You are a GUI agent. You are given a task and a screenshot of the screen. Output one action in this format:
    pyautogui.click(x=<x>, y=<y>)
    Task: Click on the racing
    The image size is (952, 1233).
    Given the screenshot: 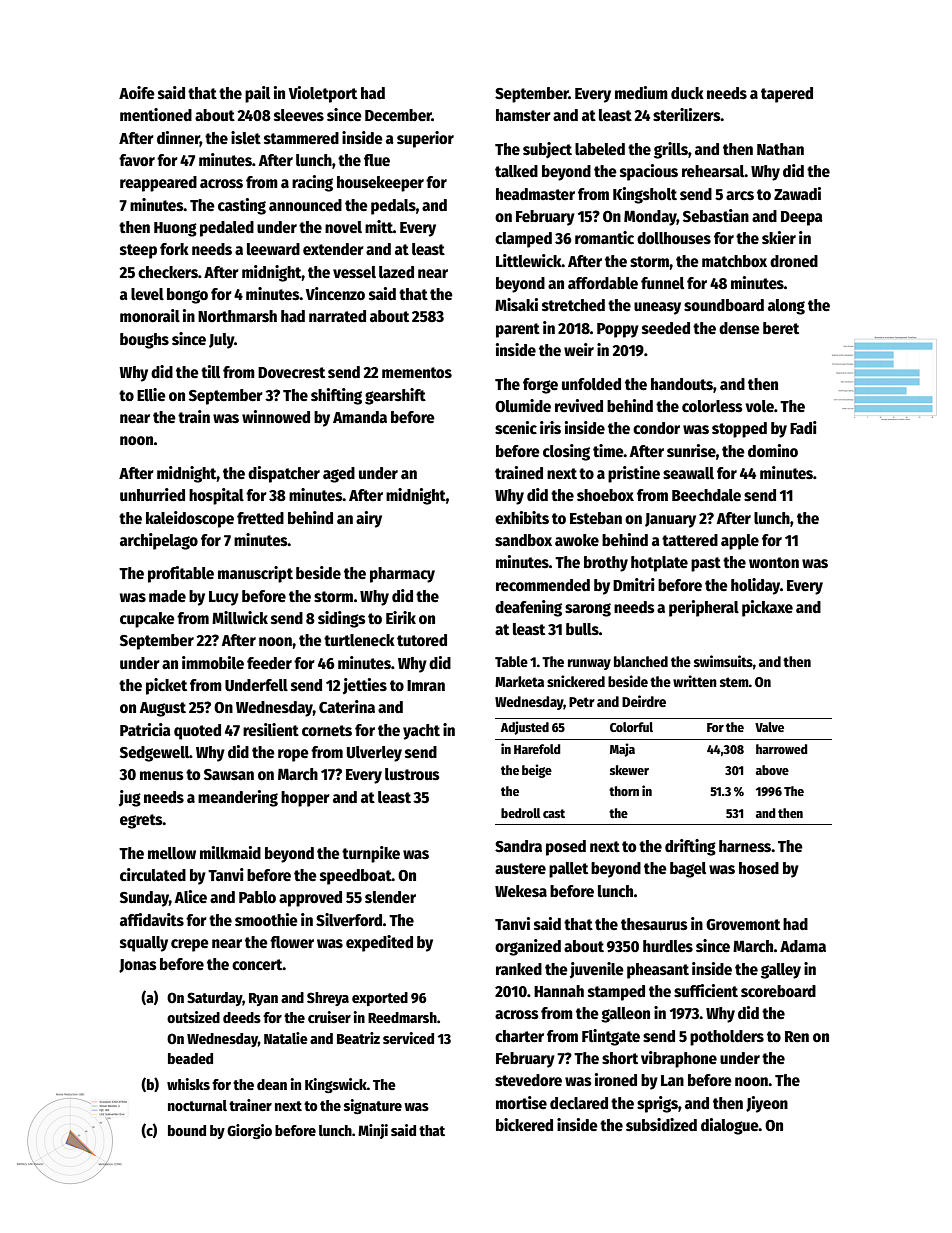 What is the action you would take?
    pyautogui.click(x=312, y=183)
